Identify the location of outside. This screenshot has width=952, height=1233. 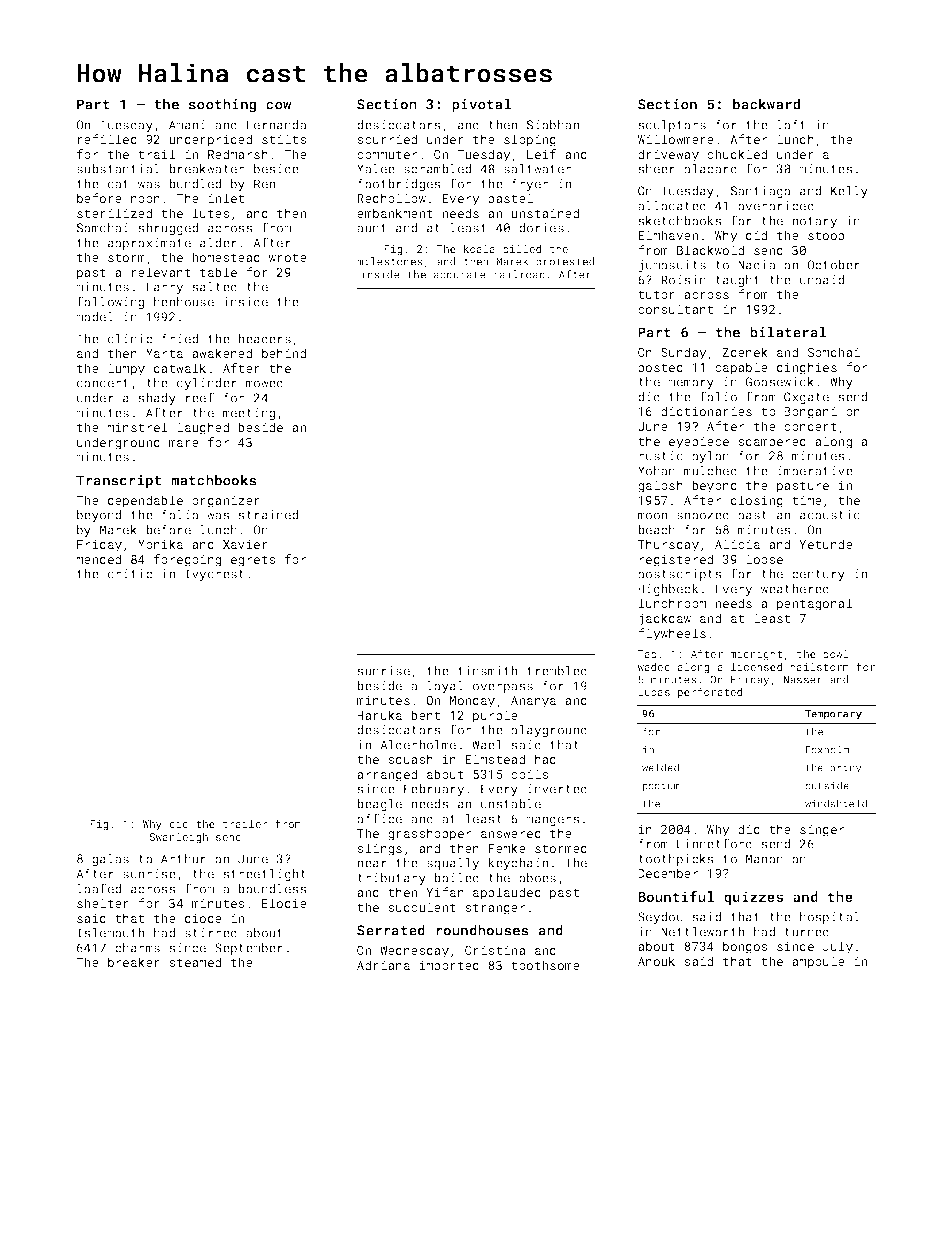
(827, 785).
